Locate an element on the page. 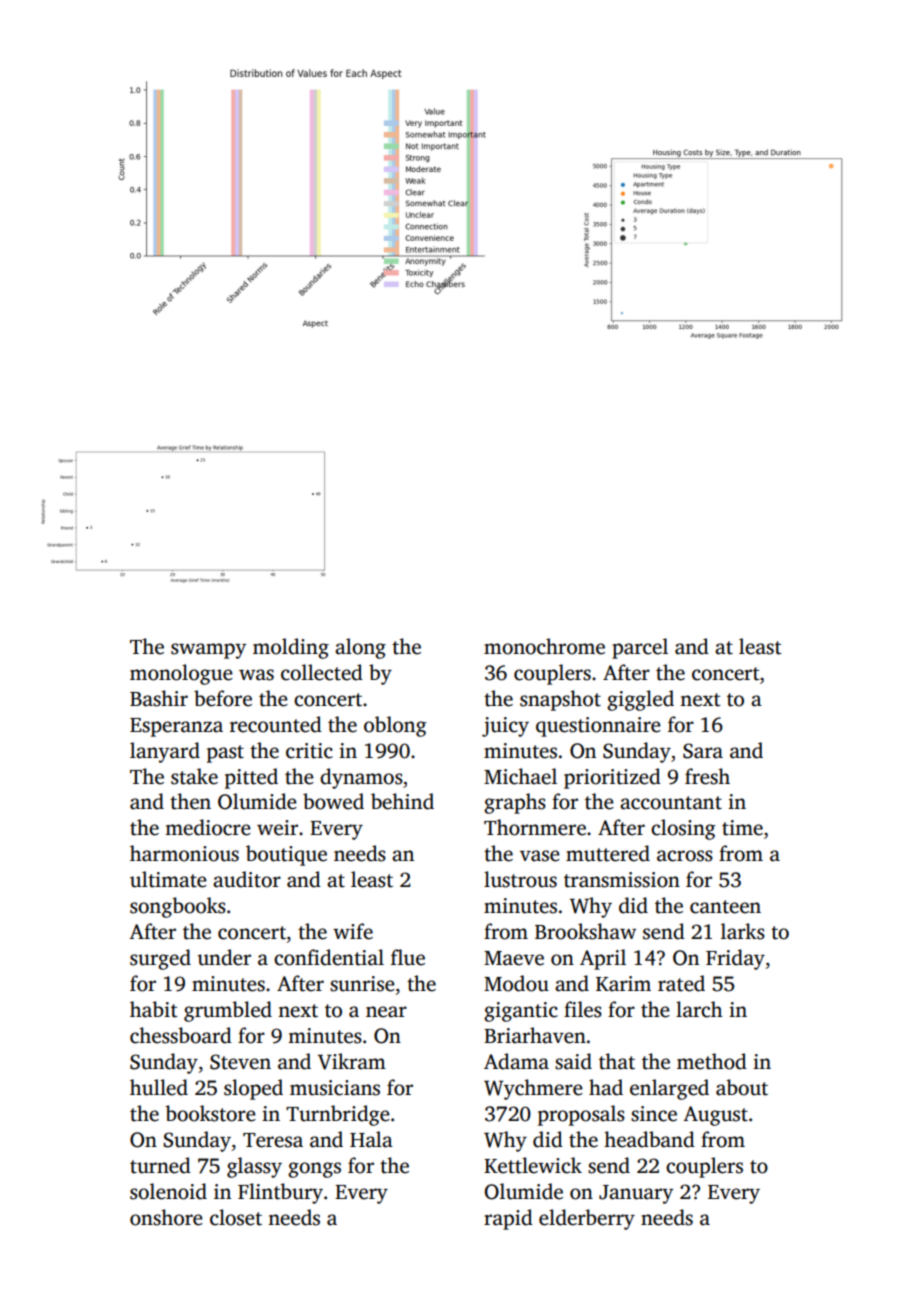  Bashir is located at coordinates (159, 698).
